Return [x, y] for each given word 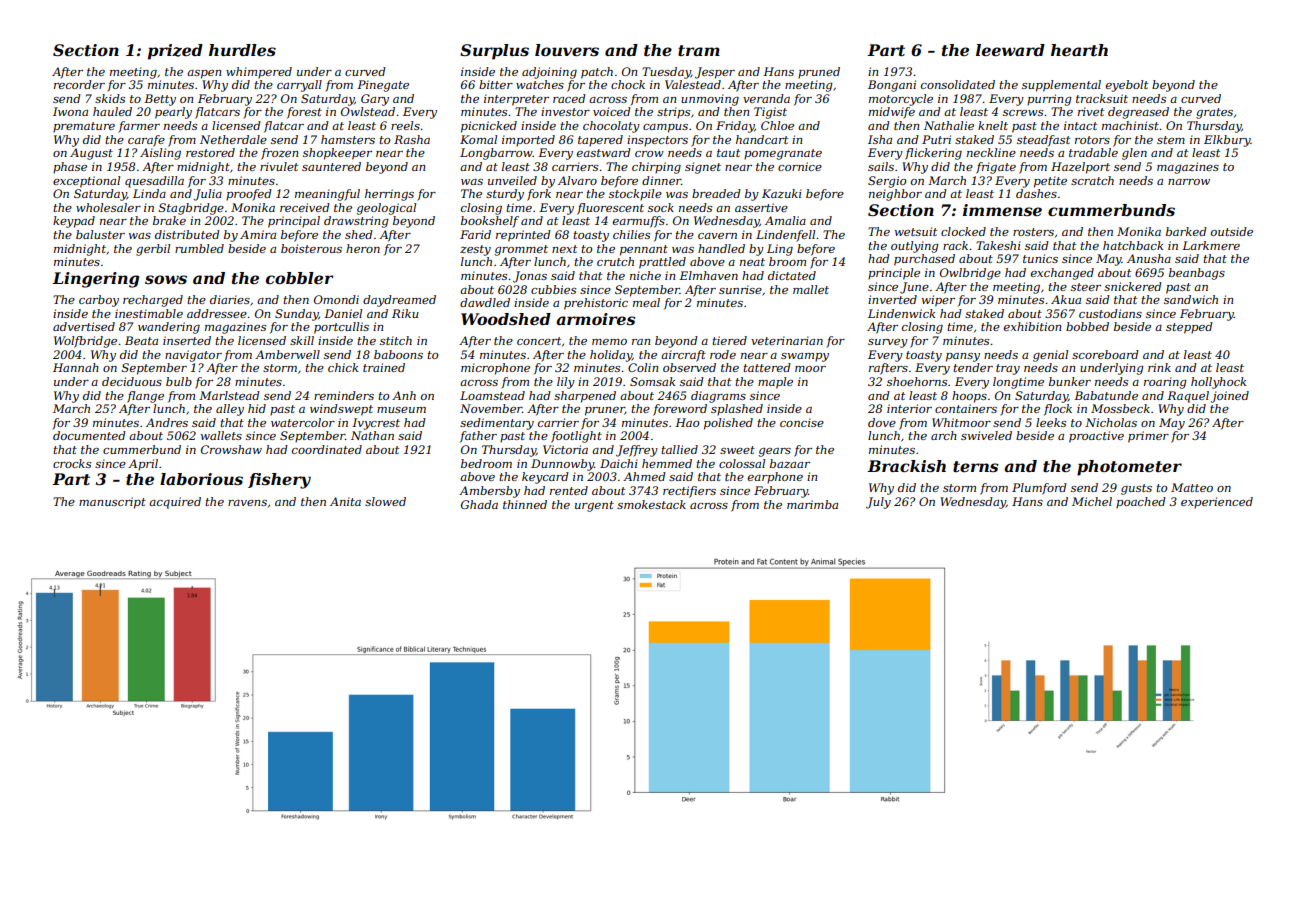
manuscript [112, 503]
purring [1049, 100]
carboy [99, 301]
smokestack [651, 504]
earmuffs [639, 222]
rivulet [279, 166]
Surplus [494, 52]
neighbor [895, 195]
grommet [521, 250]
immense [1002, 210]
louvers [567, 50]
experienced [1217, 503]
